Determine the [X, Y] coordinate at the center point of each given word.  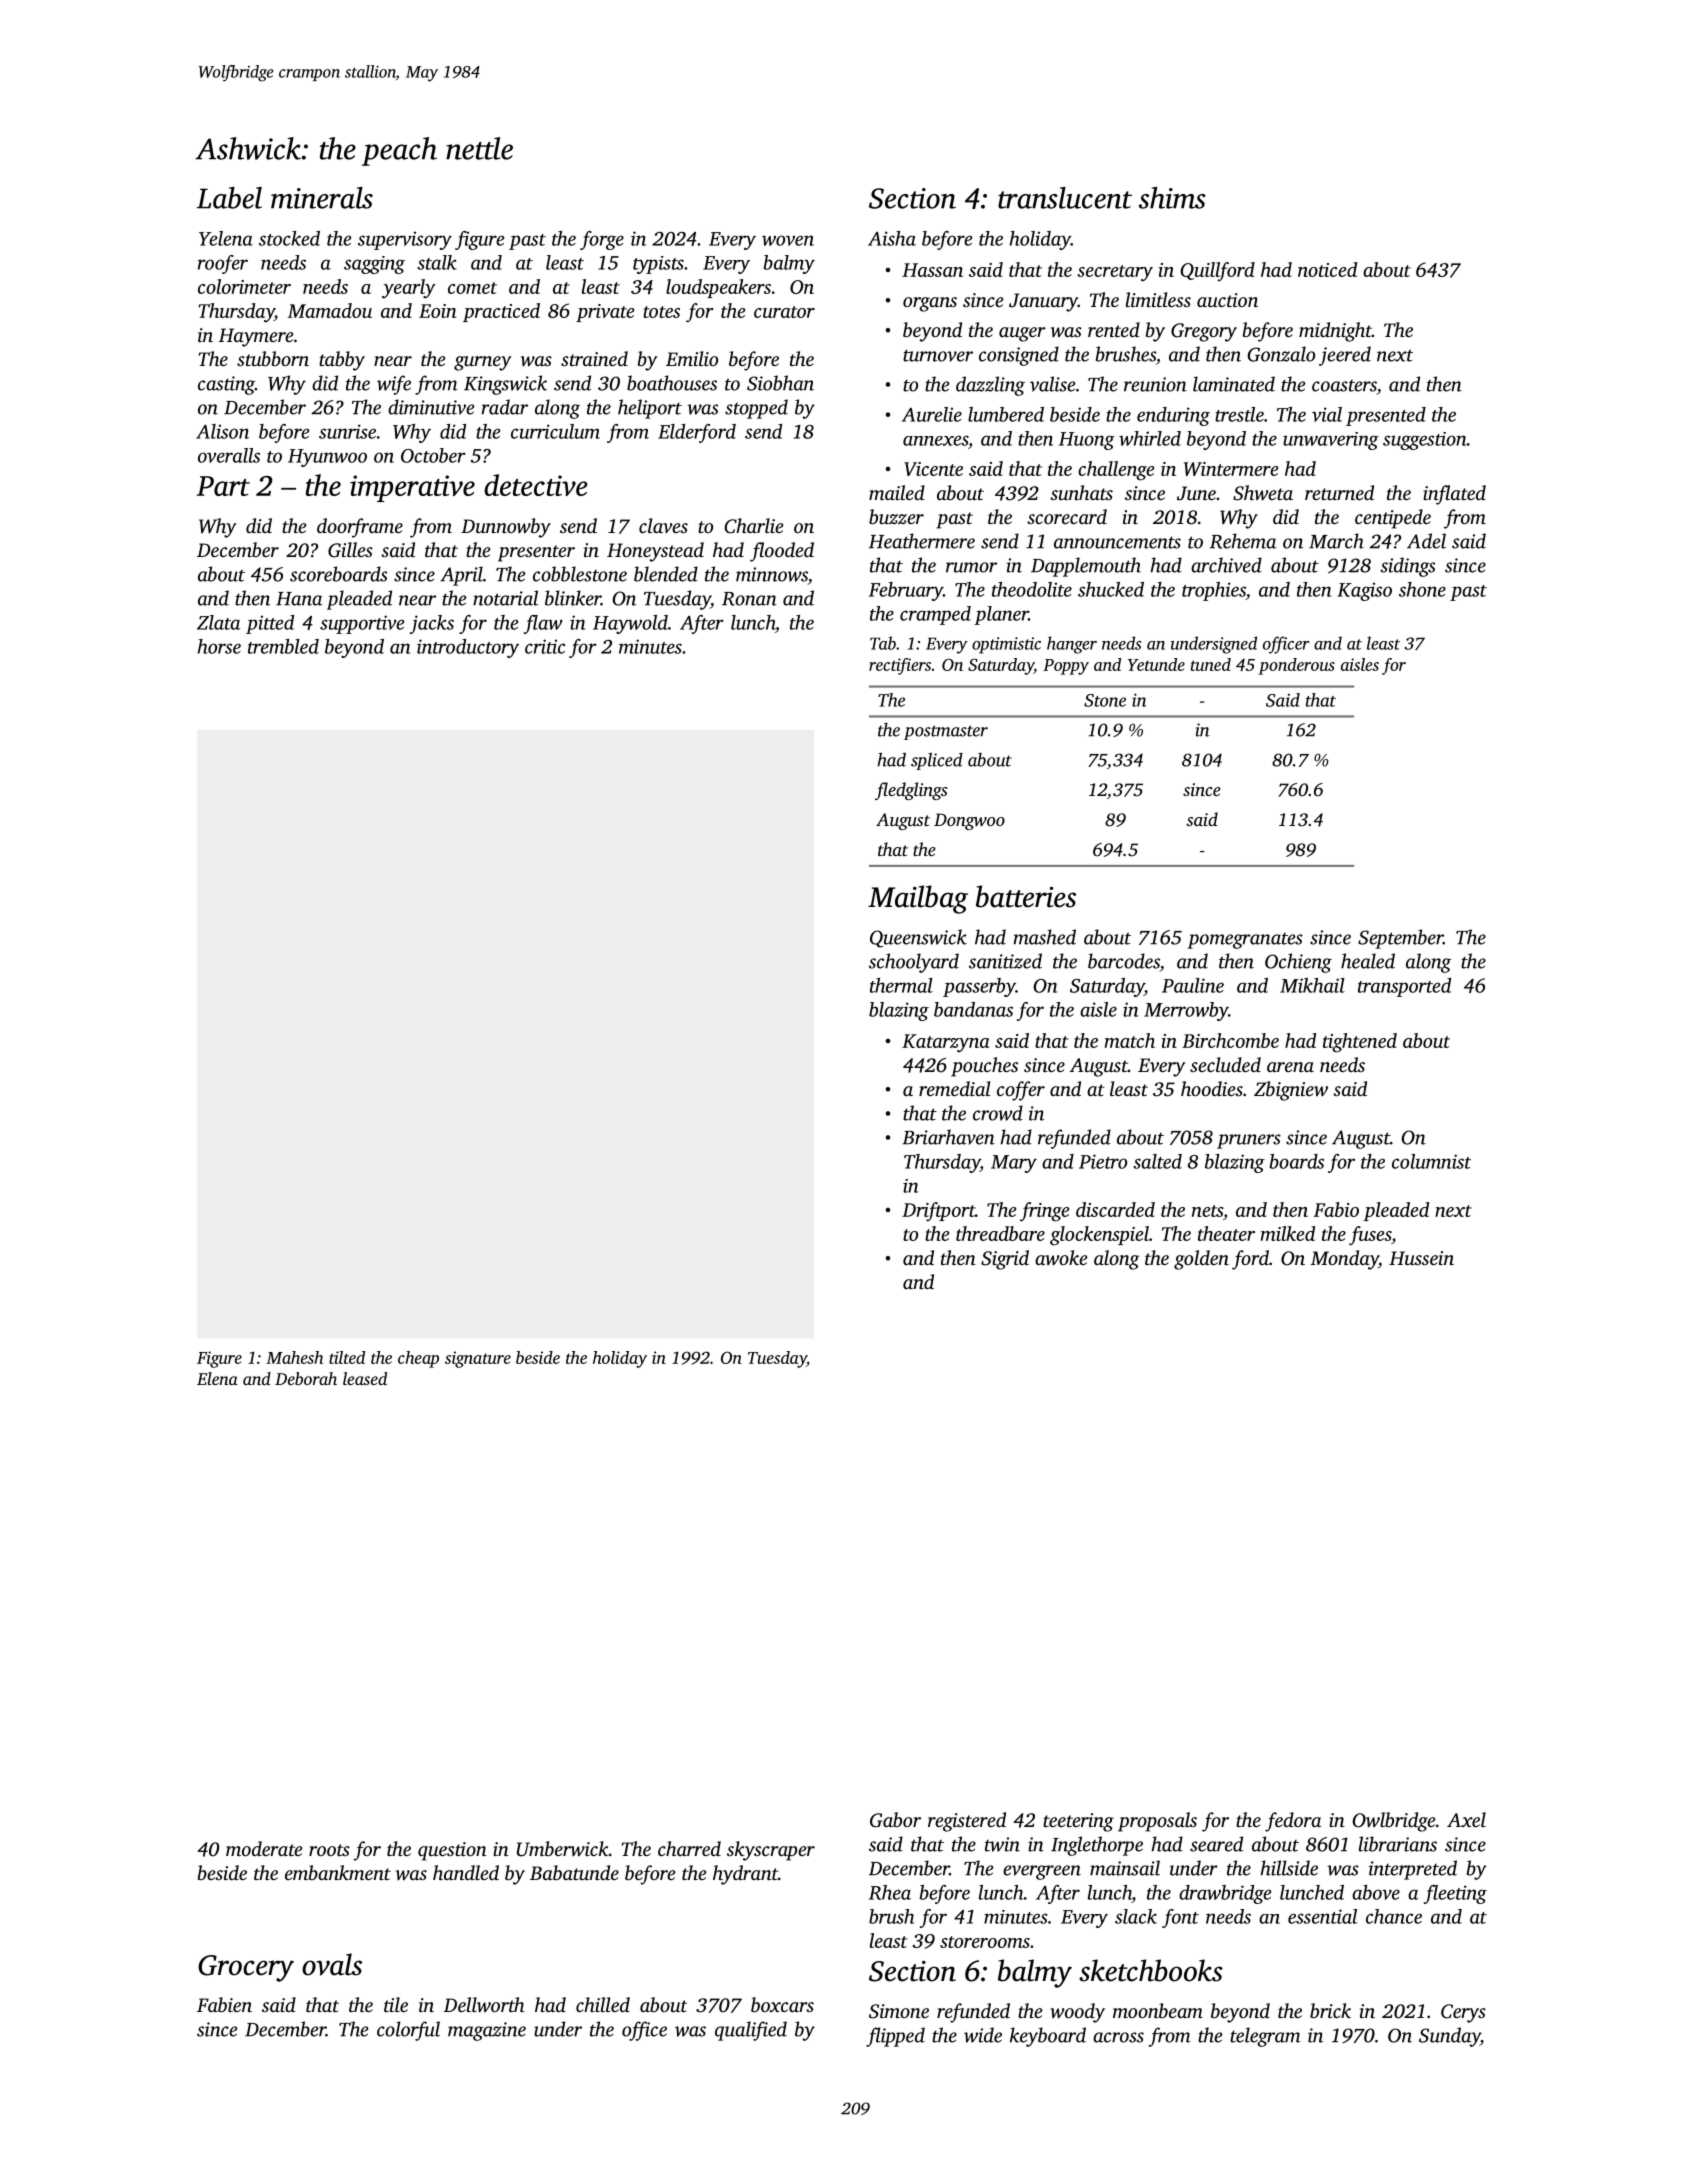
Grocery [246, 1968]
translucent [1065, 198]
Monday [1345, 1260]
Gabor [895, 1820]
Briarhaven [948, 1137]
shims [1172, 198]
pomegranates [1245, 941]
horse [219, 646]
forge [602, 240]
